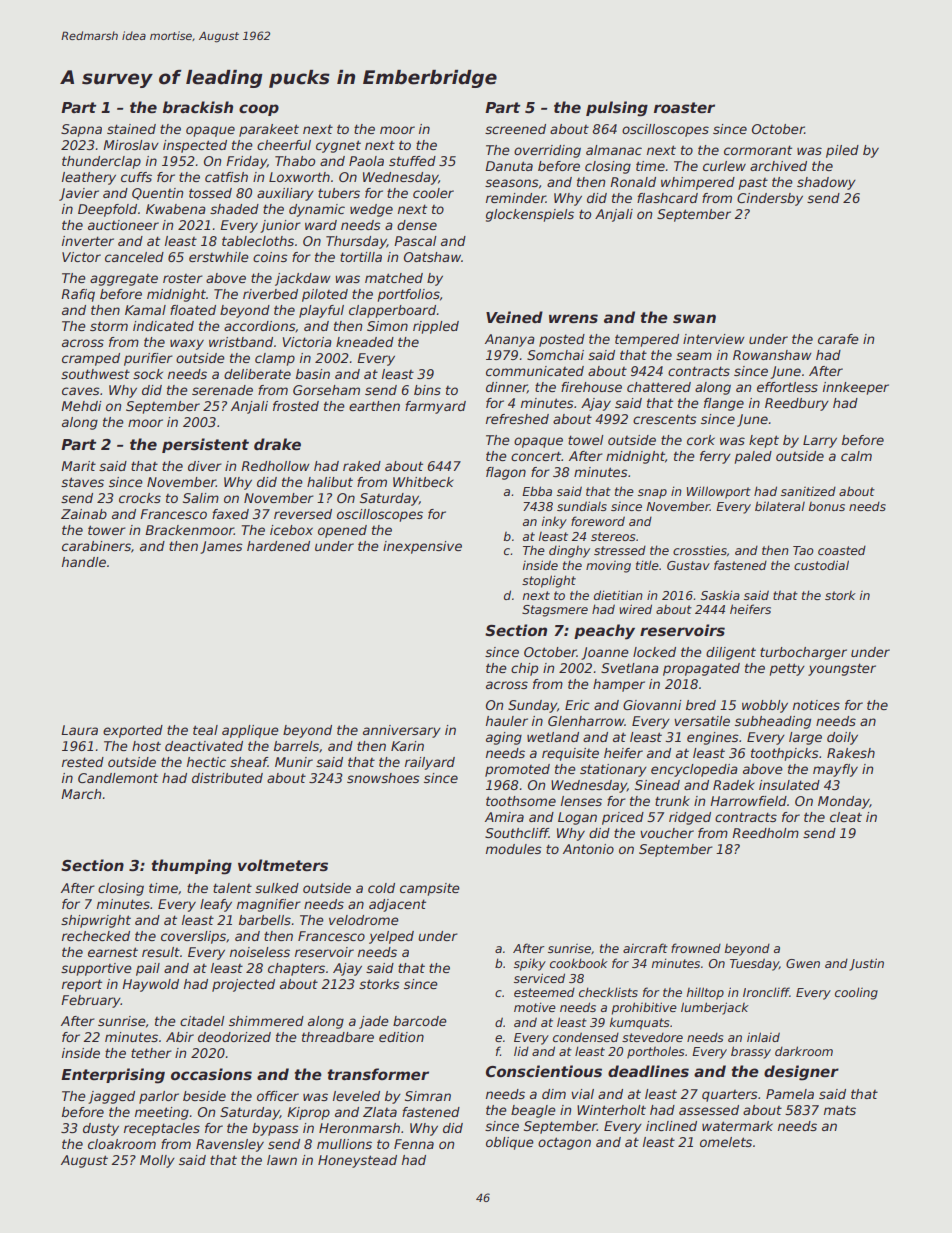 This document has height=1233, width=952. I want to click on cloakroom, so click(122, 1144).
